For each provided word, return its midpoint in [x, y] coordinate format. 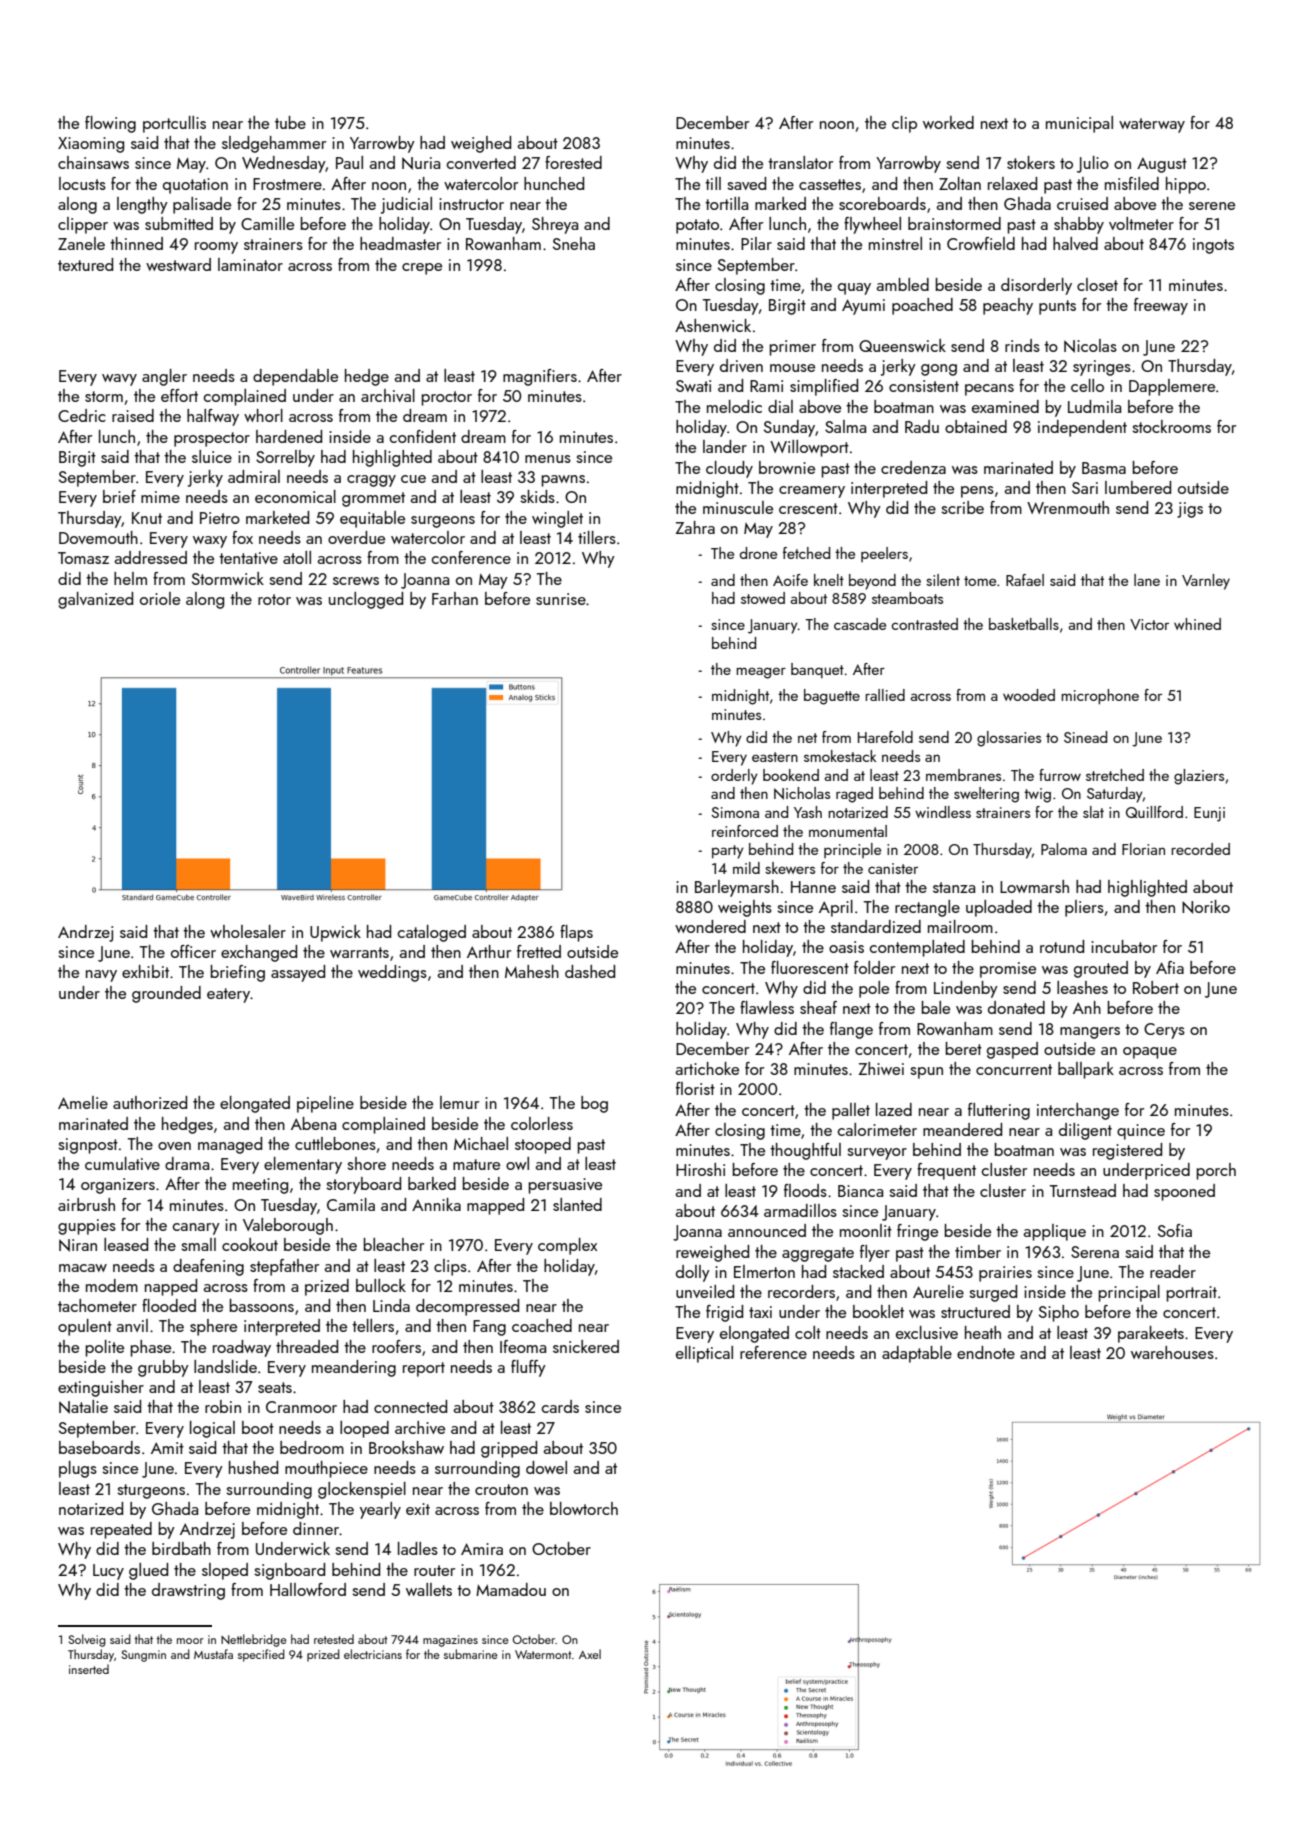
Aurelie [938, 1291]
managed [230, 1145]
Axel [590, 1654]
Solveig [87, 1640]
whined [1197, 624]
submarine [471, 1654]
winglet [557, 519]
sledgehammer [274, 144]
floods [805, 1190]
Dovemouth [98, 537]
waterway [1152, 125]
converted [481, 162]
